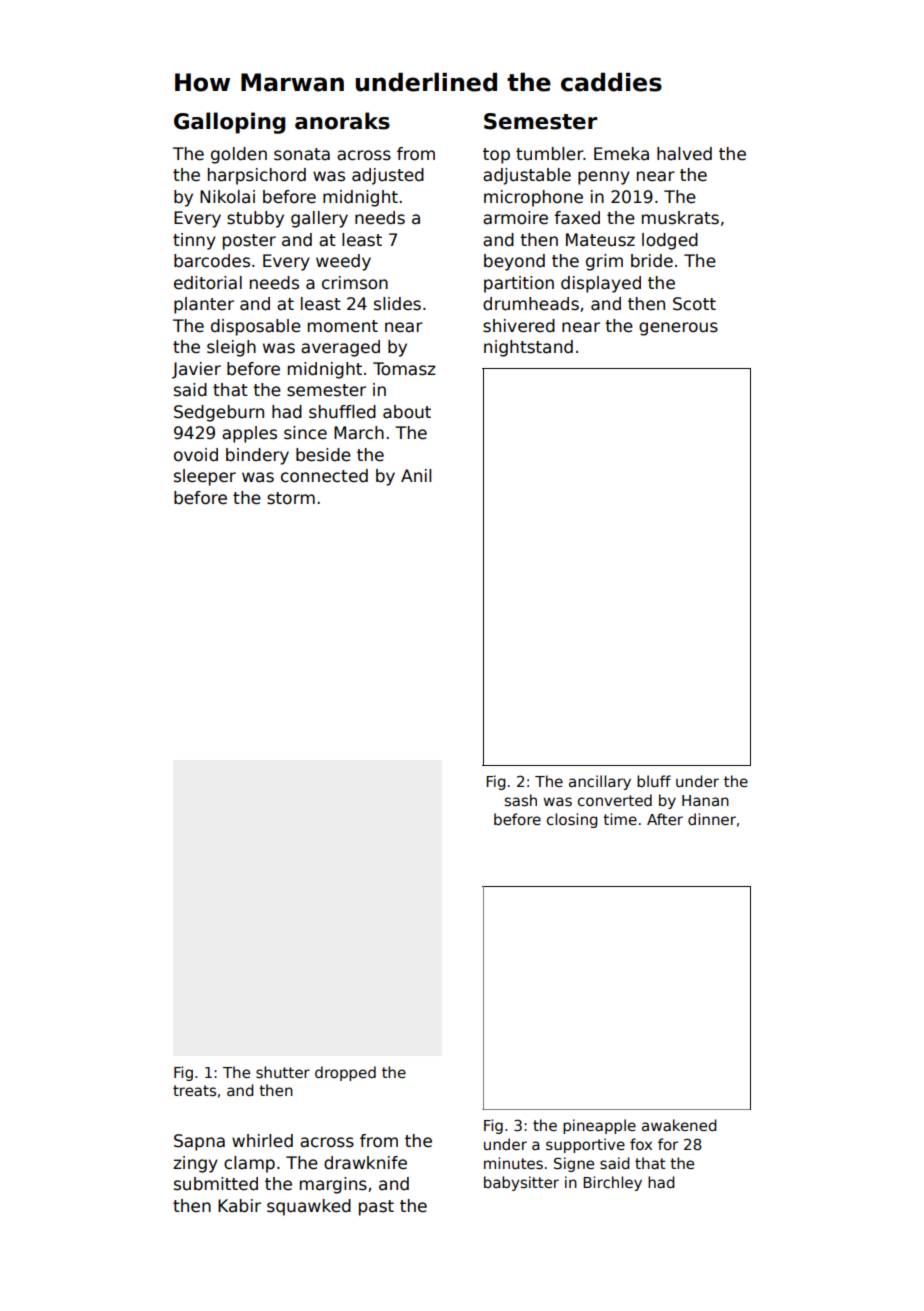 The image size is (924, 1311). Describe the element at coordinates (550, 154) in the screenshot. I see `tumbler` at that location.
